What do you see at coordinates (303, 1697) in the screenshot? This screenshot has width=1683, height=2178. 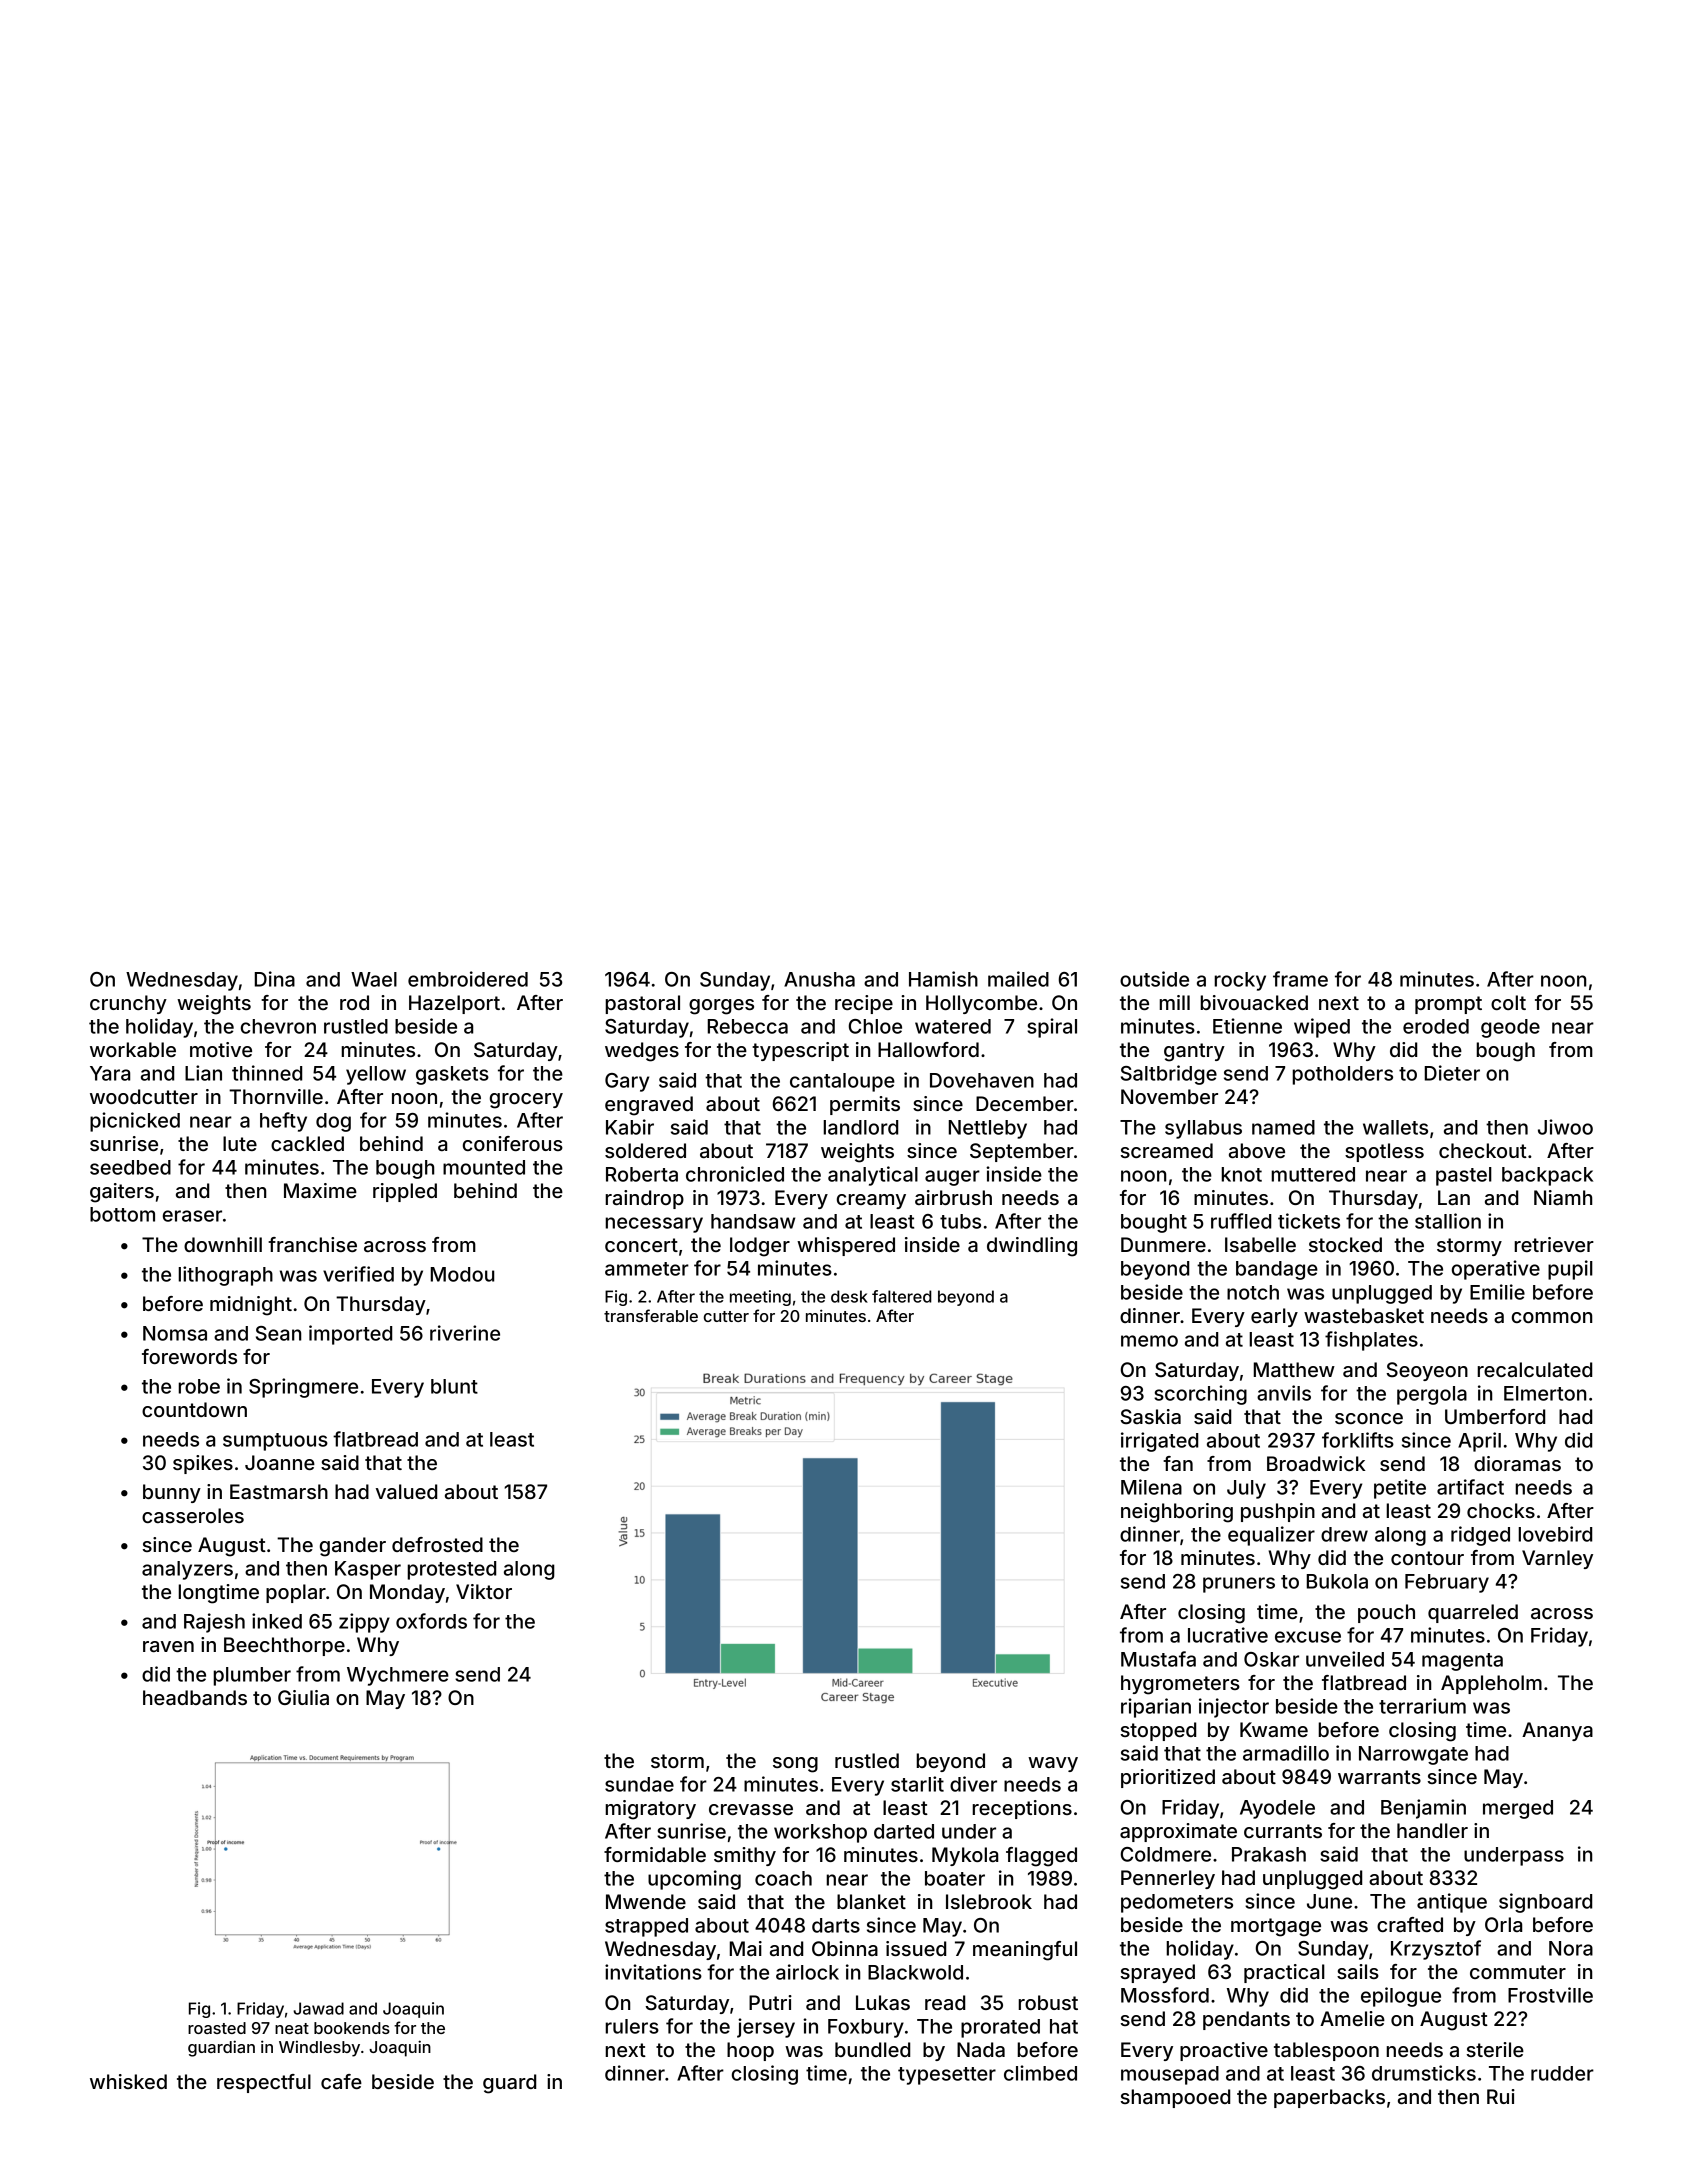 I see `Giulia` at bounding box center [303, 1697].
